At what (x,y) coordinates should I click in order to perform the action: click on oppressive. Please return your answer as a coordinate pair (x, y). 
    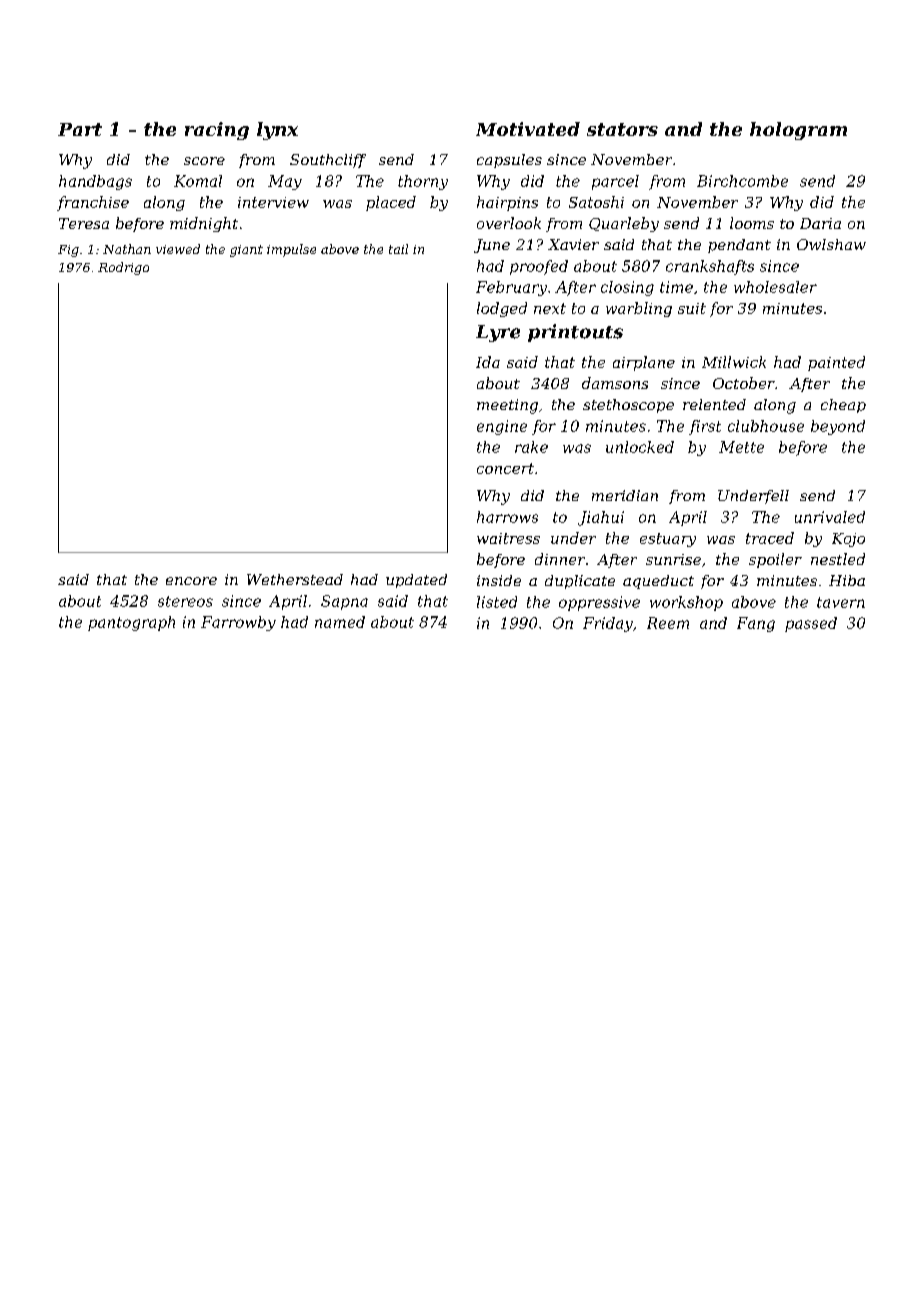
    Looking at the image, I should click on (599, 603).
